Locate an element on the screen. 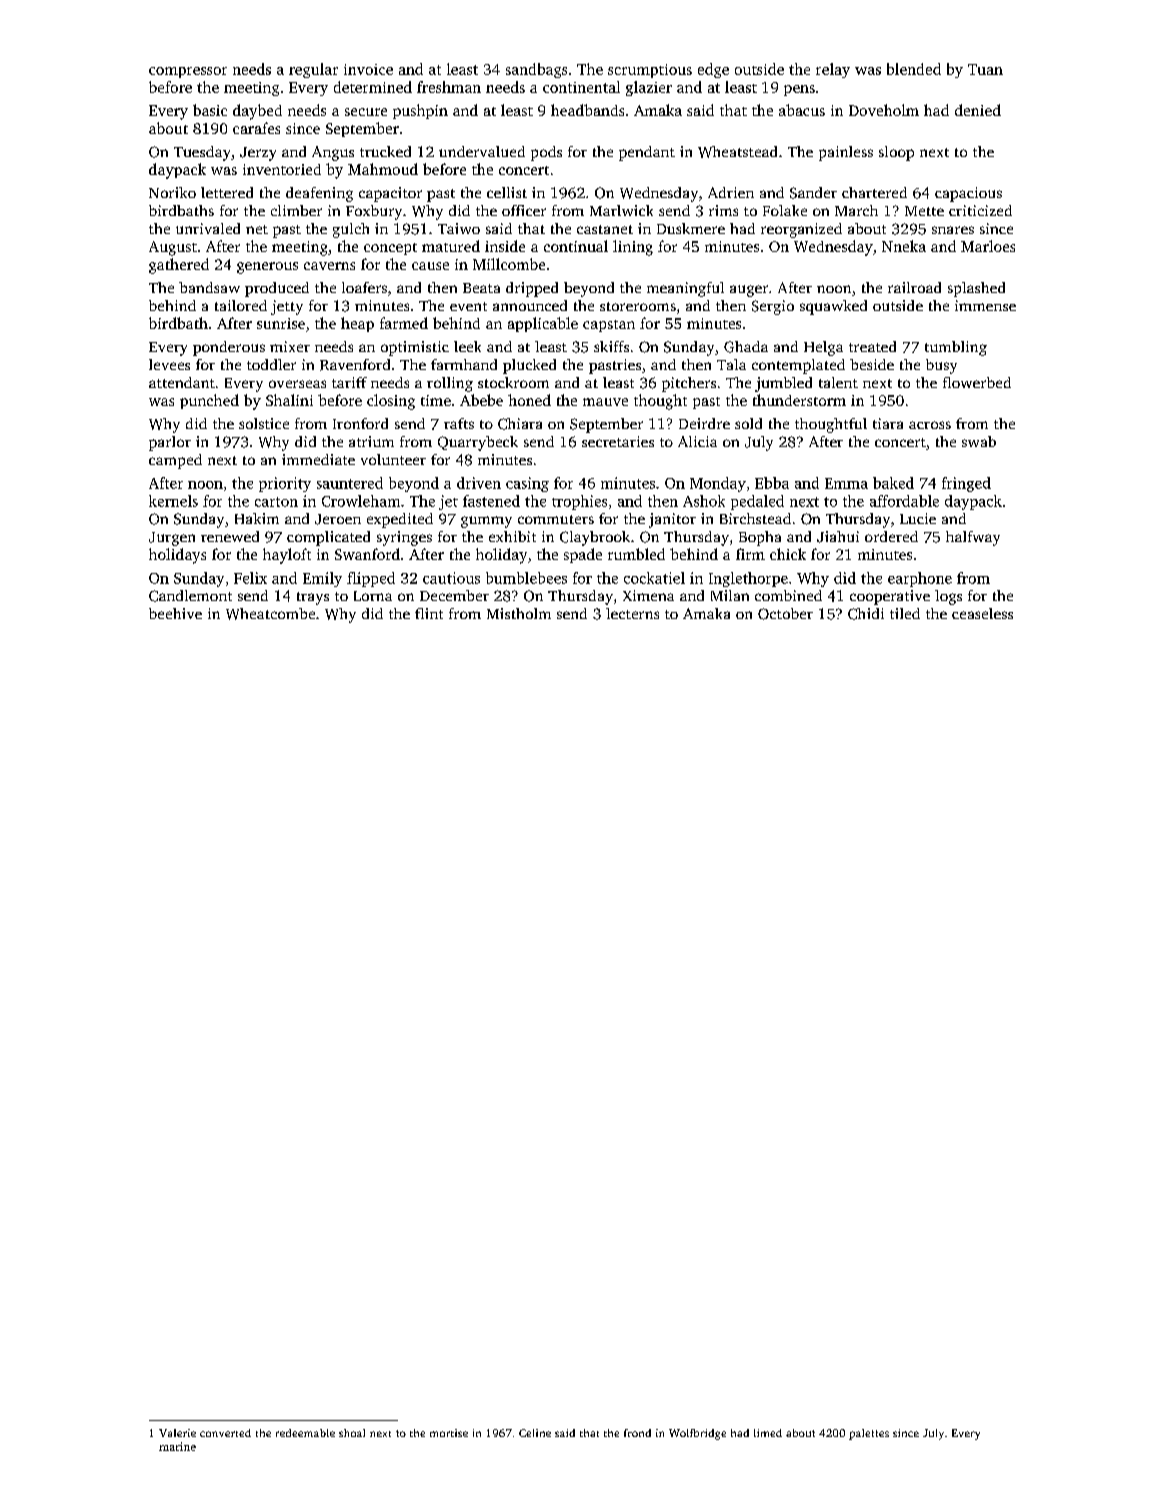  farmhand is located at coordinates (464, 364).
